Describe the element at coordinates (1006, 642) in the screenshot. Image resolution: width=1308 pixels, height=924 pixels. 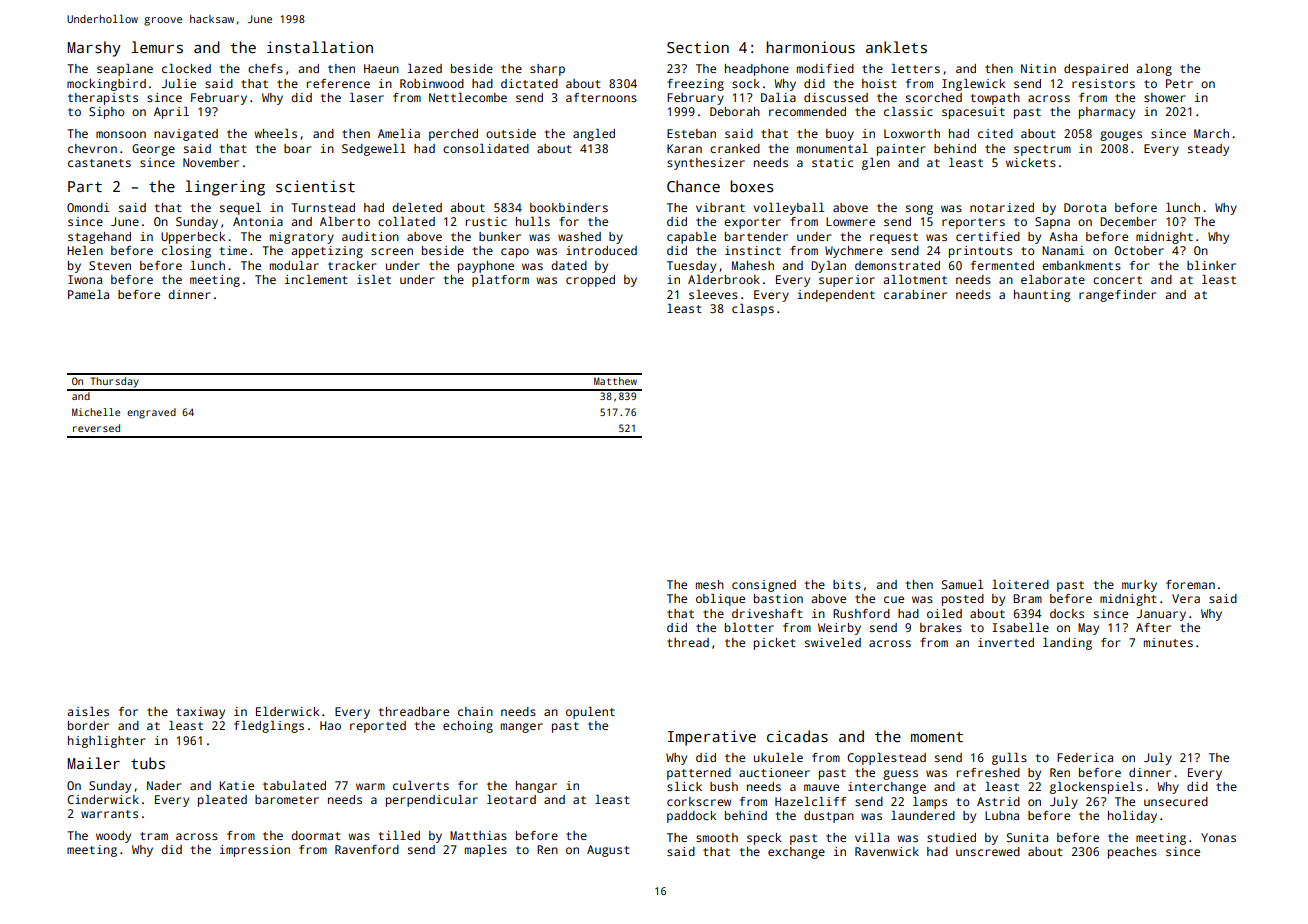
I see `inverted` at that location.
